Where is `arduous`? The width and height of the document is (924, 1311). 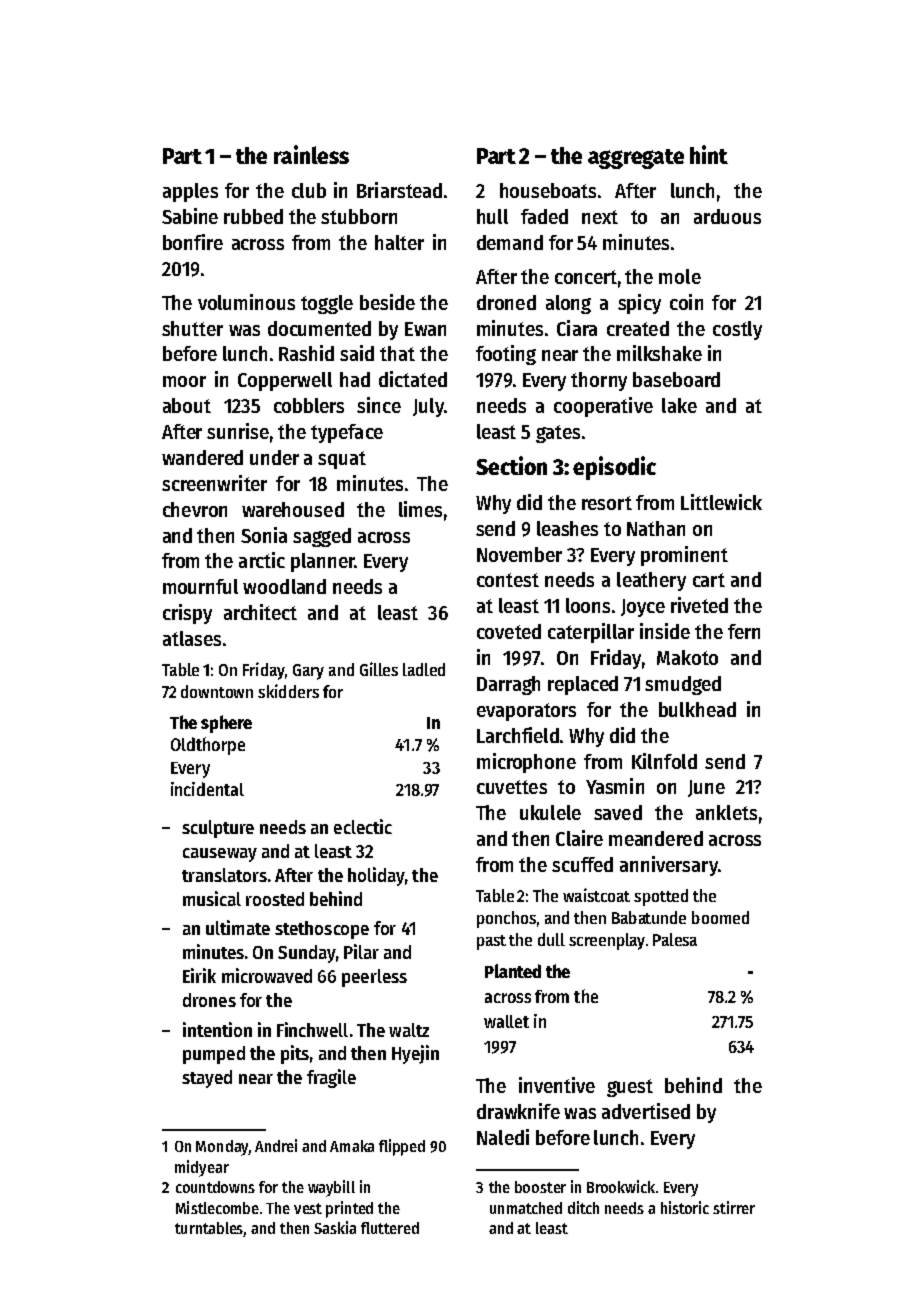
arduous is located at coordinates (727, 216).
